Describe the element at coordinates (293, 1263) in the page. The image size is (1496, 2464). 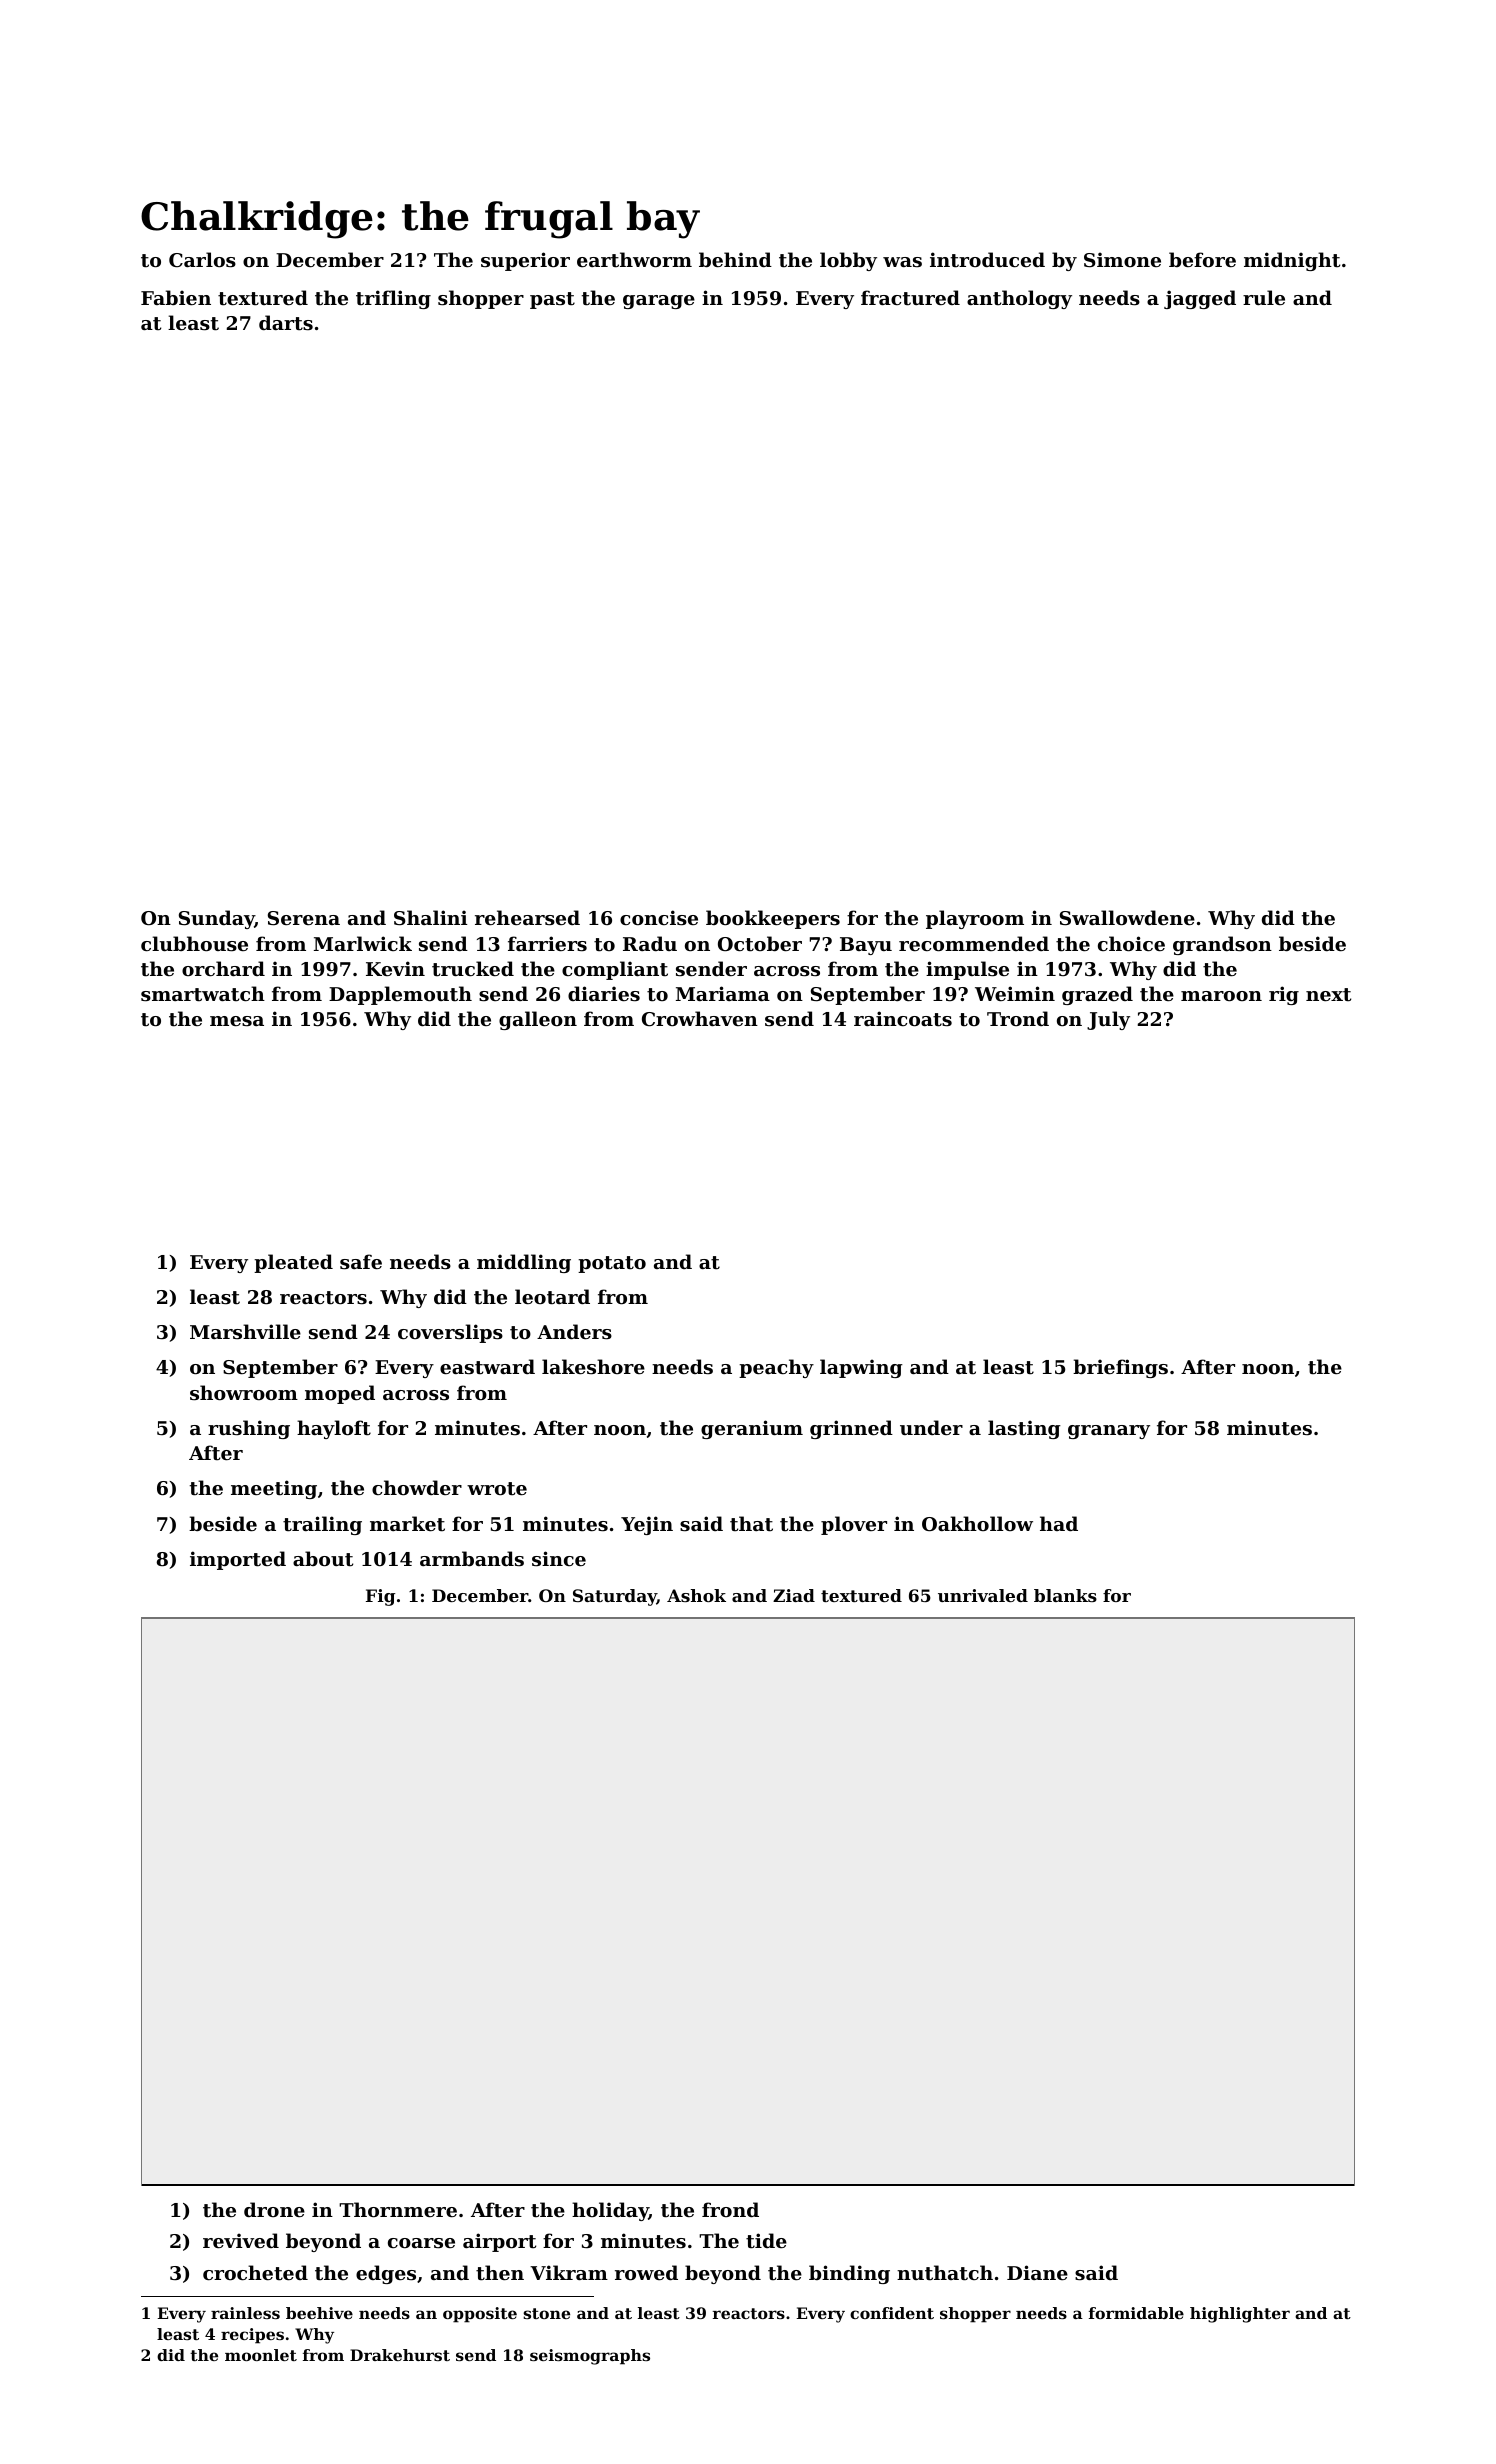
I see `pleated` at that location.
